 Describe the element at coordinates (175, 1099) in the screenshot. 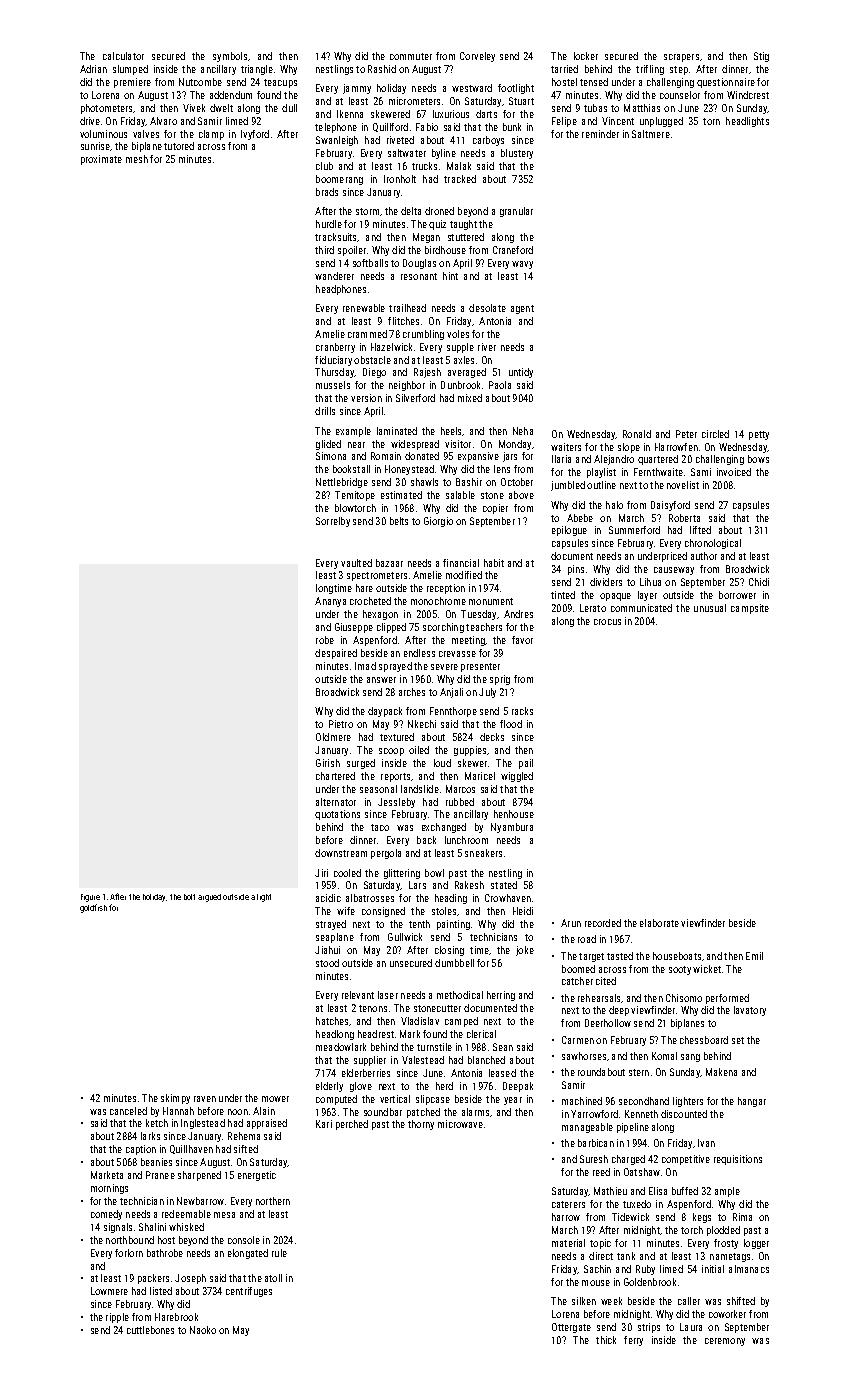

I see `skimpy` at that location.
